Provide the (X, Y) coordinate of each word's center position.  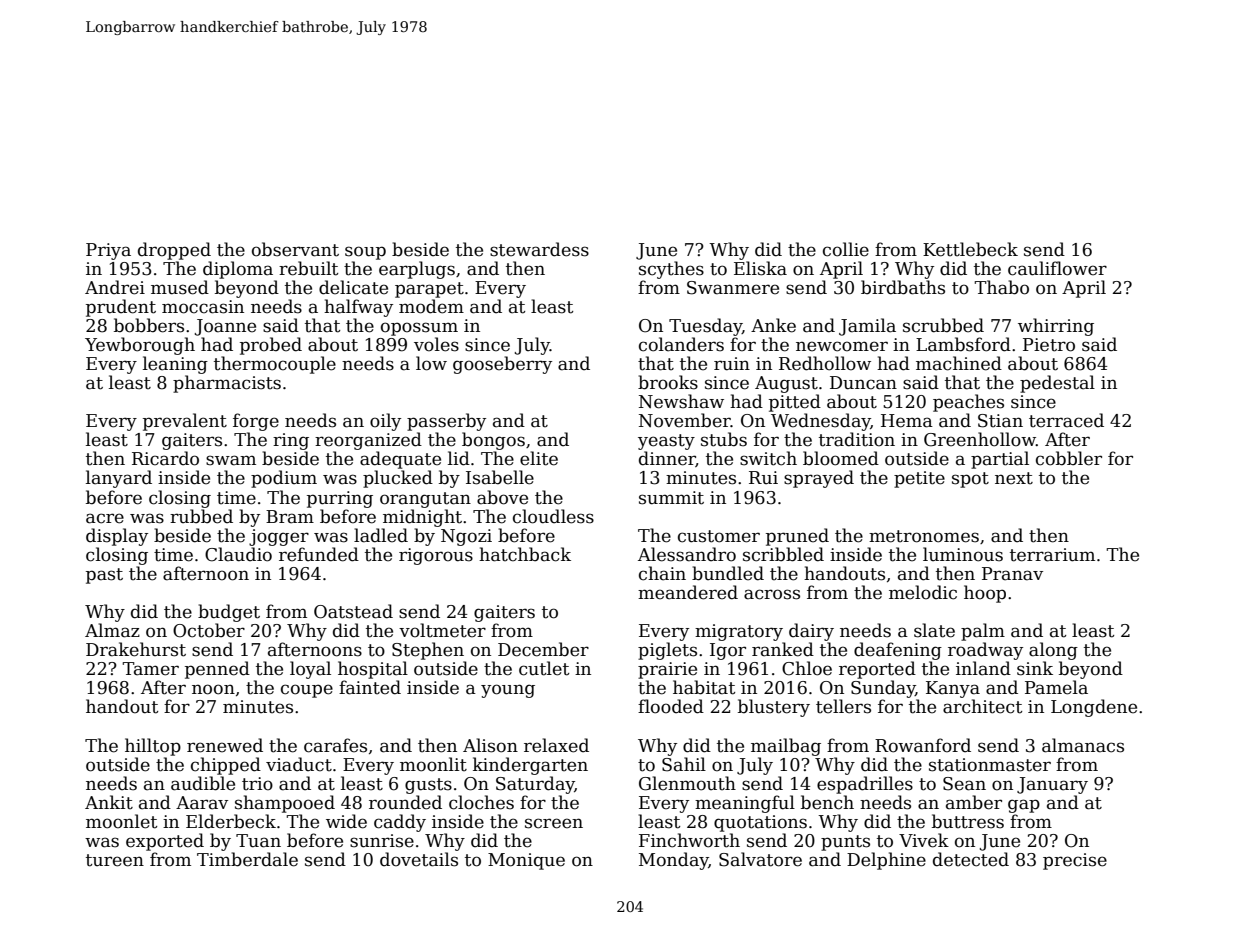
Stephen (428, 651)
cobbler (1069, 458)
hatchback (525, 554)
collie (846, 249)
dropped (174, 251)
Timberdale (247, 859)
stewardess (539, 249)
